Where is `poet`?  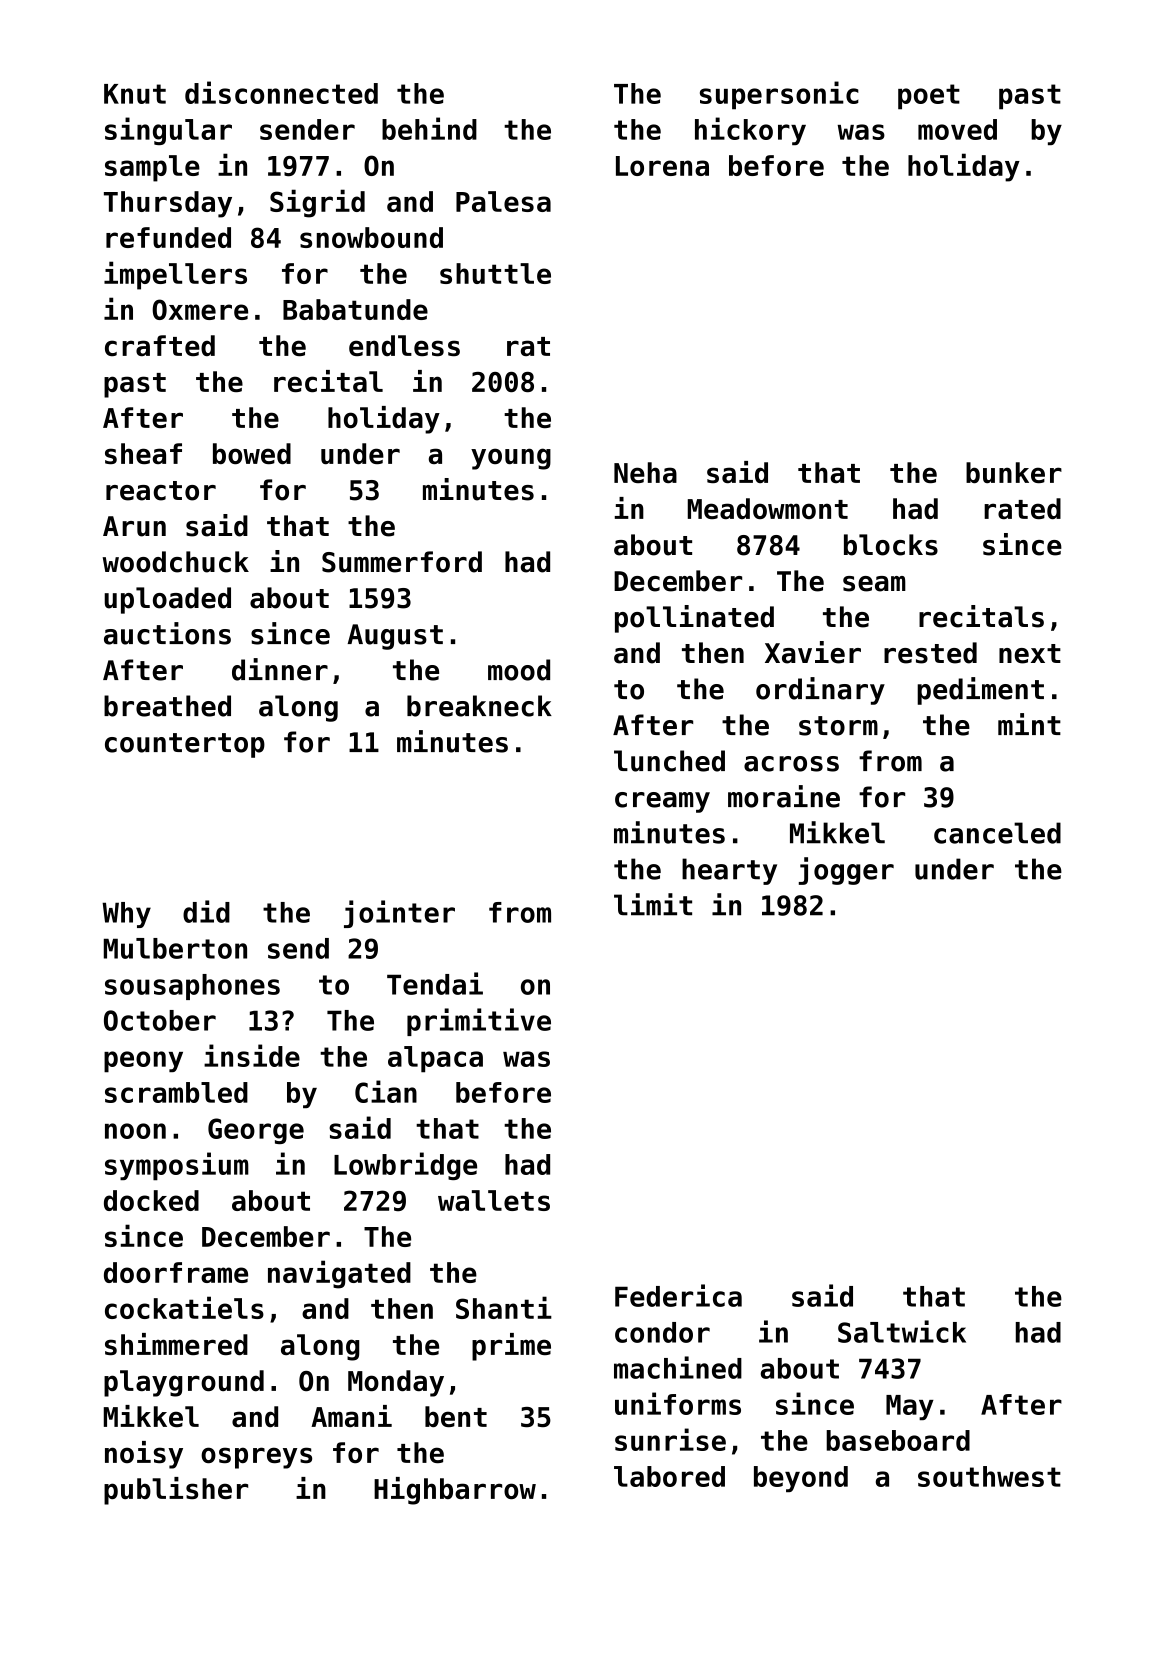 poet is located at coordinates (929, 97).
